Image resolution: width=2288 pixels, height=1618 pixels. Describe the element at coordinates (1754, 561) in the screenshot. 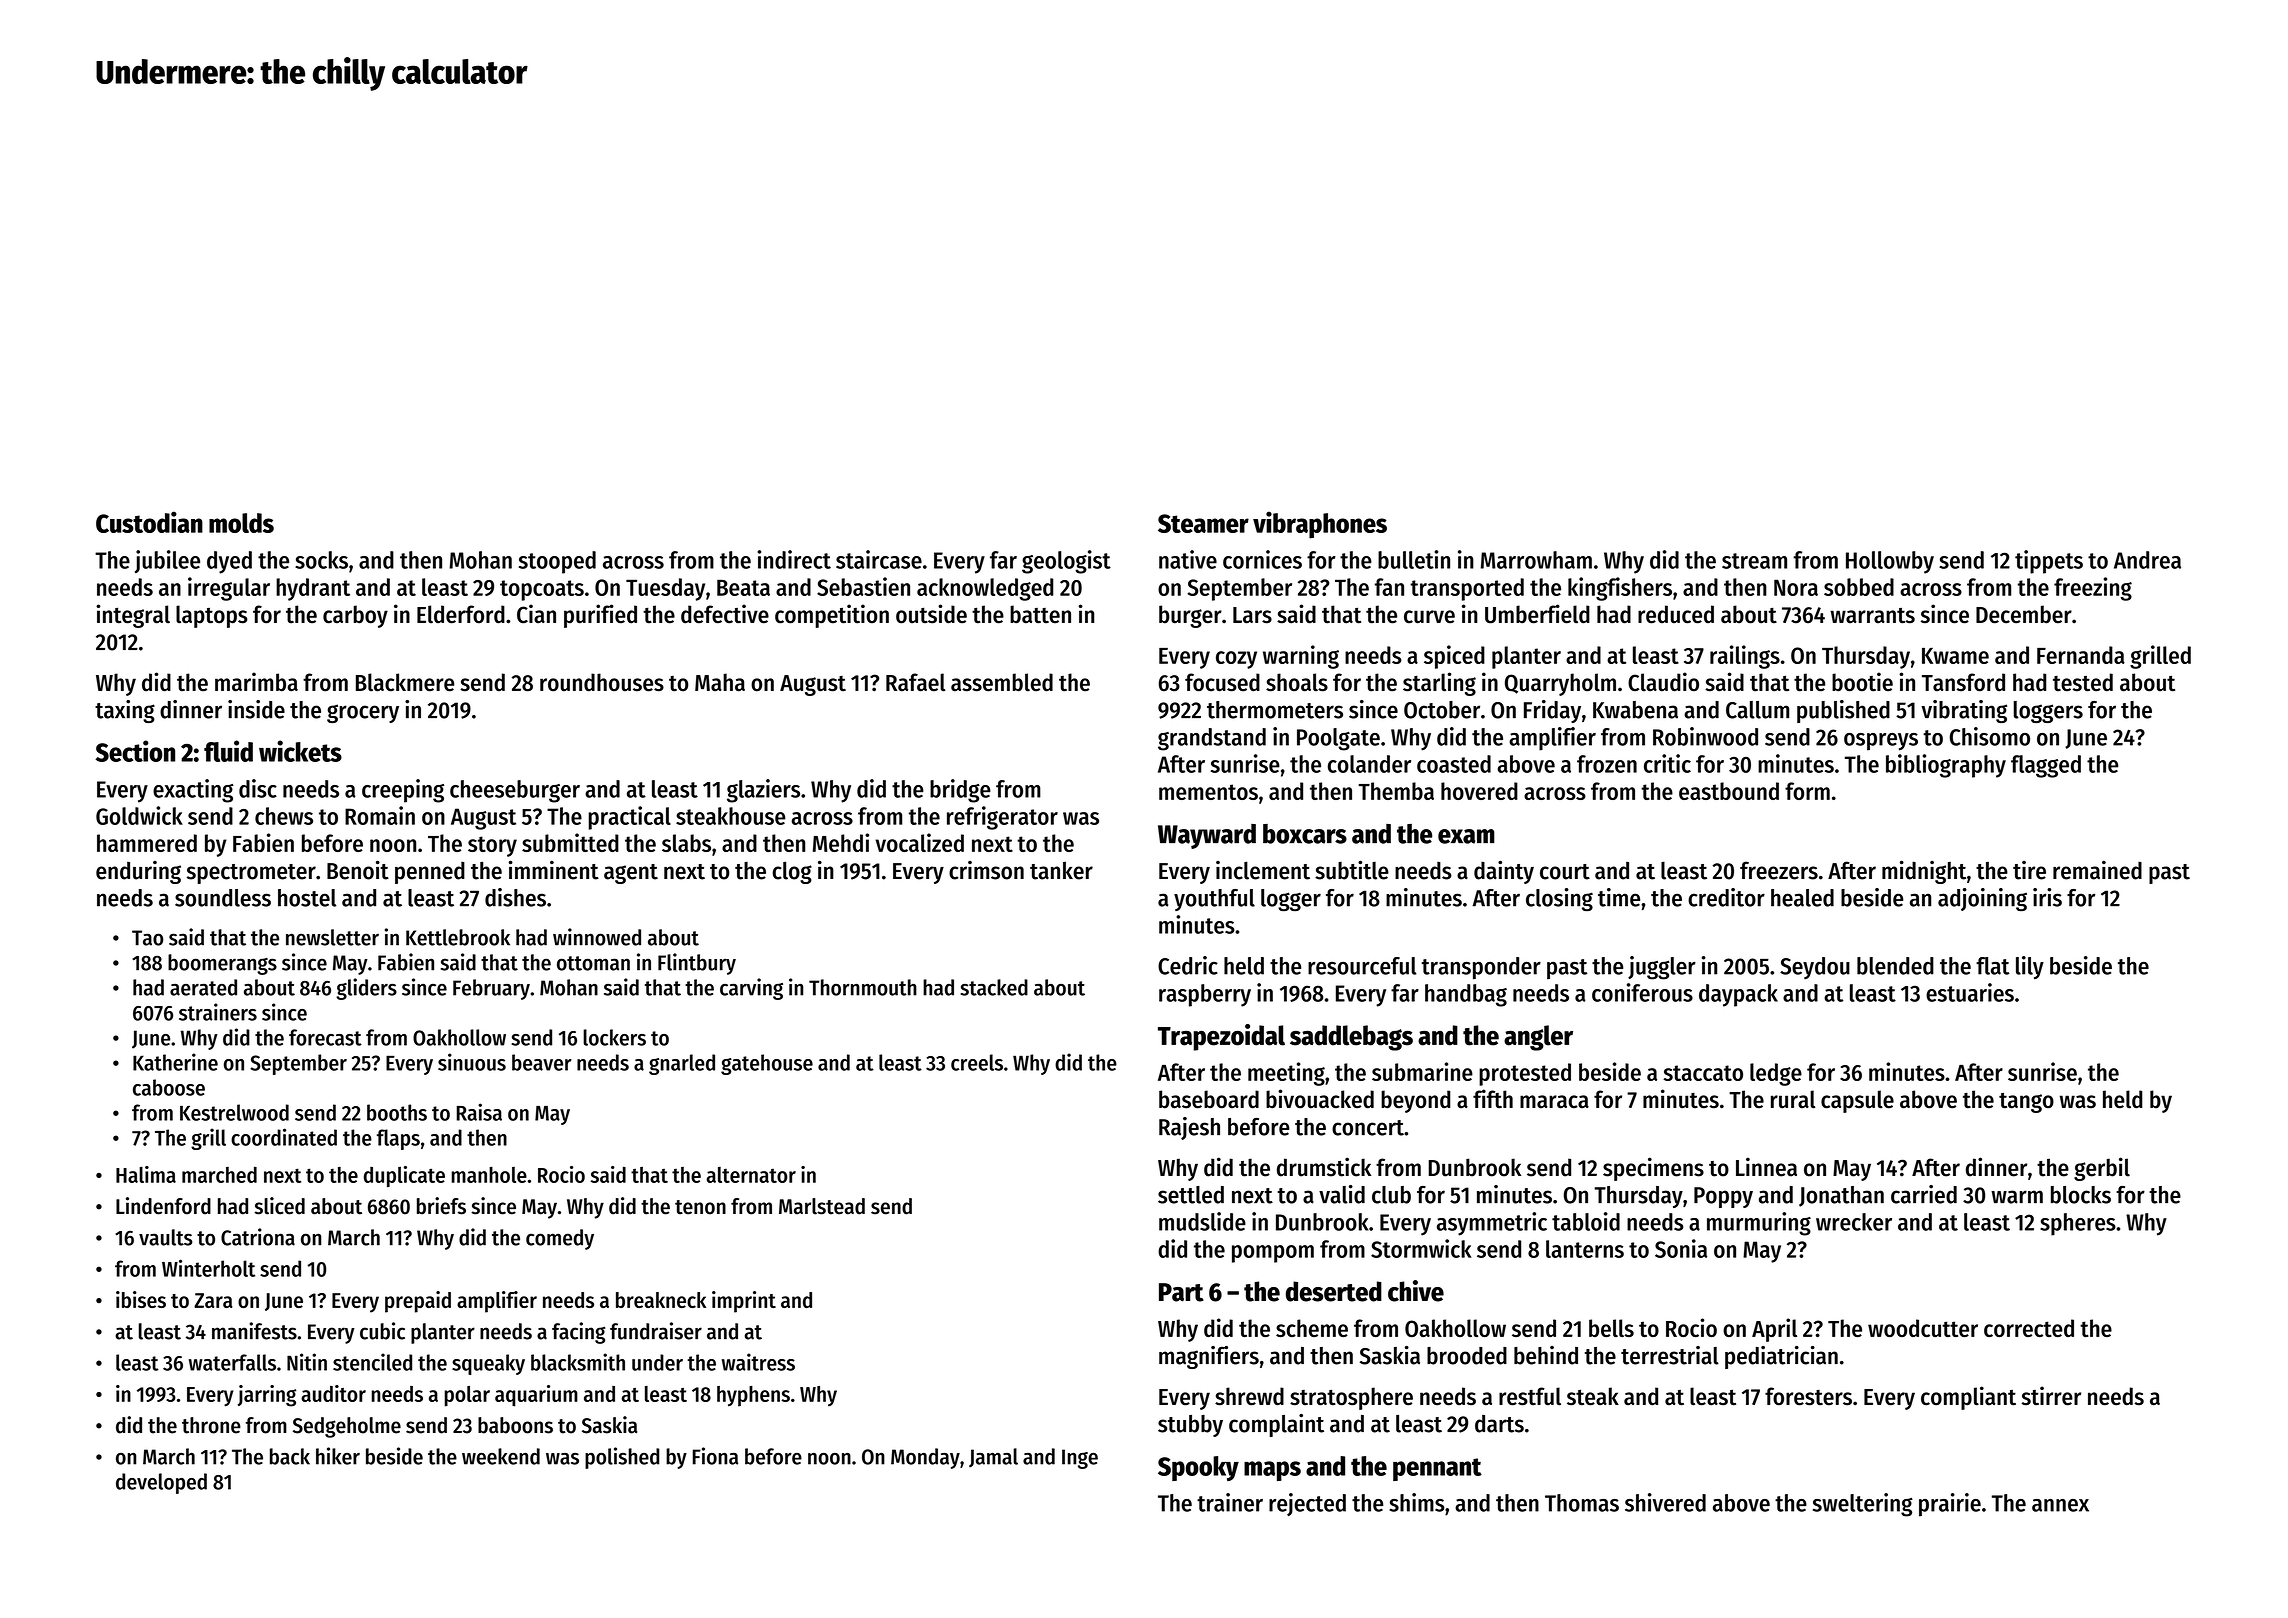

I see `stream` at that location.
